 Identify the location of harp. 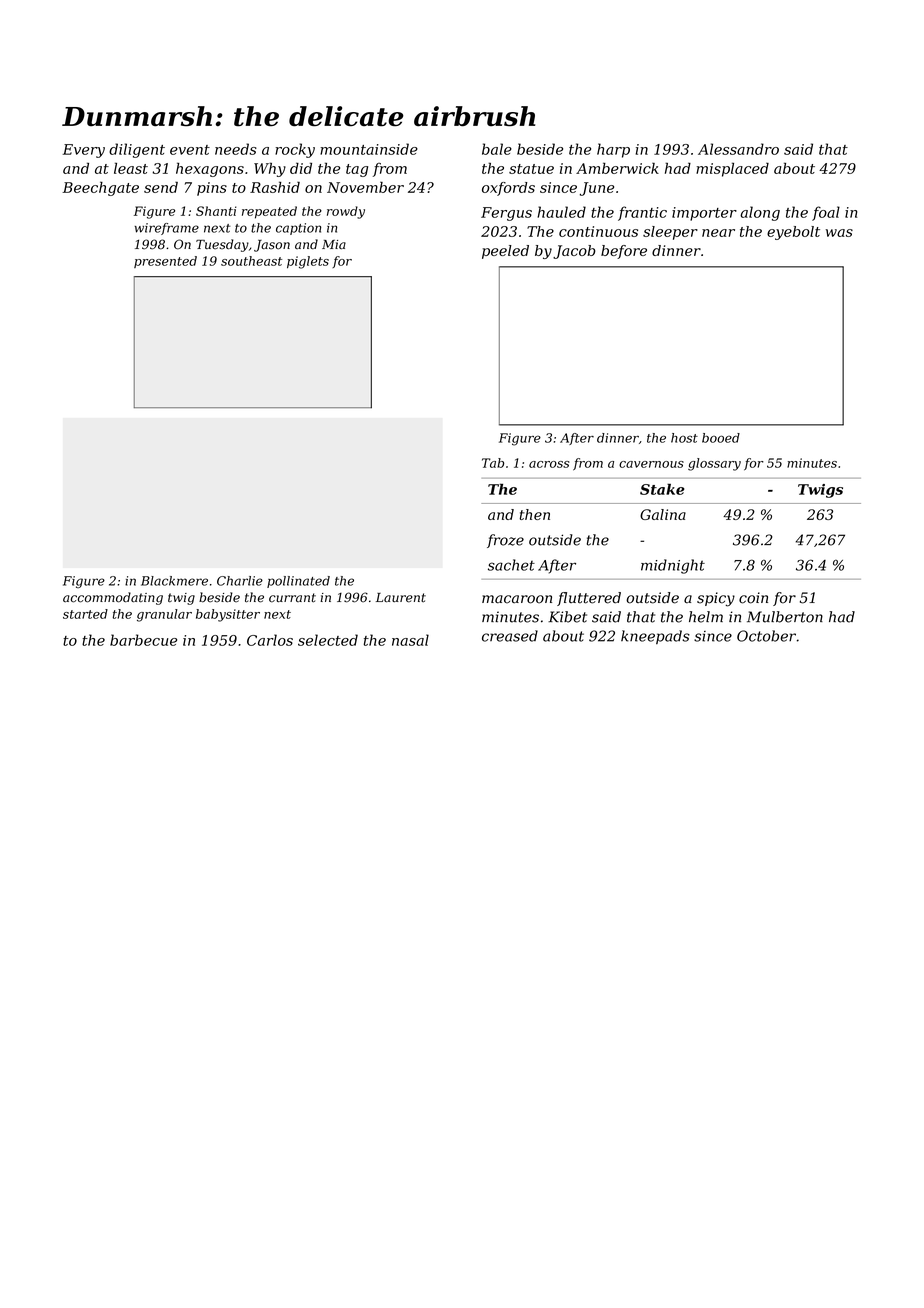
(613, 150).
